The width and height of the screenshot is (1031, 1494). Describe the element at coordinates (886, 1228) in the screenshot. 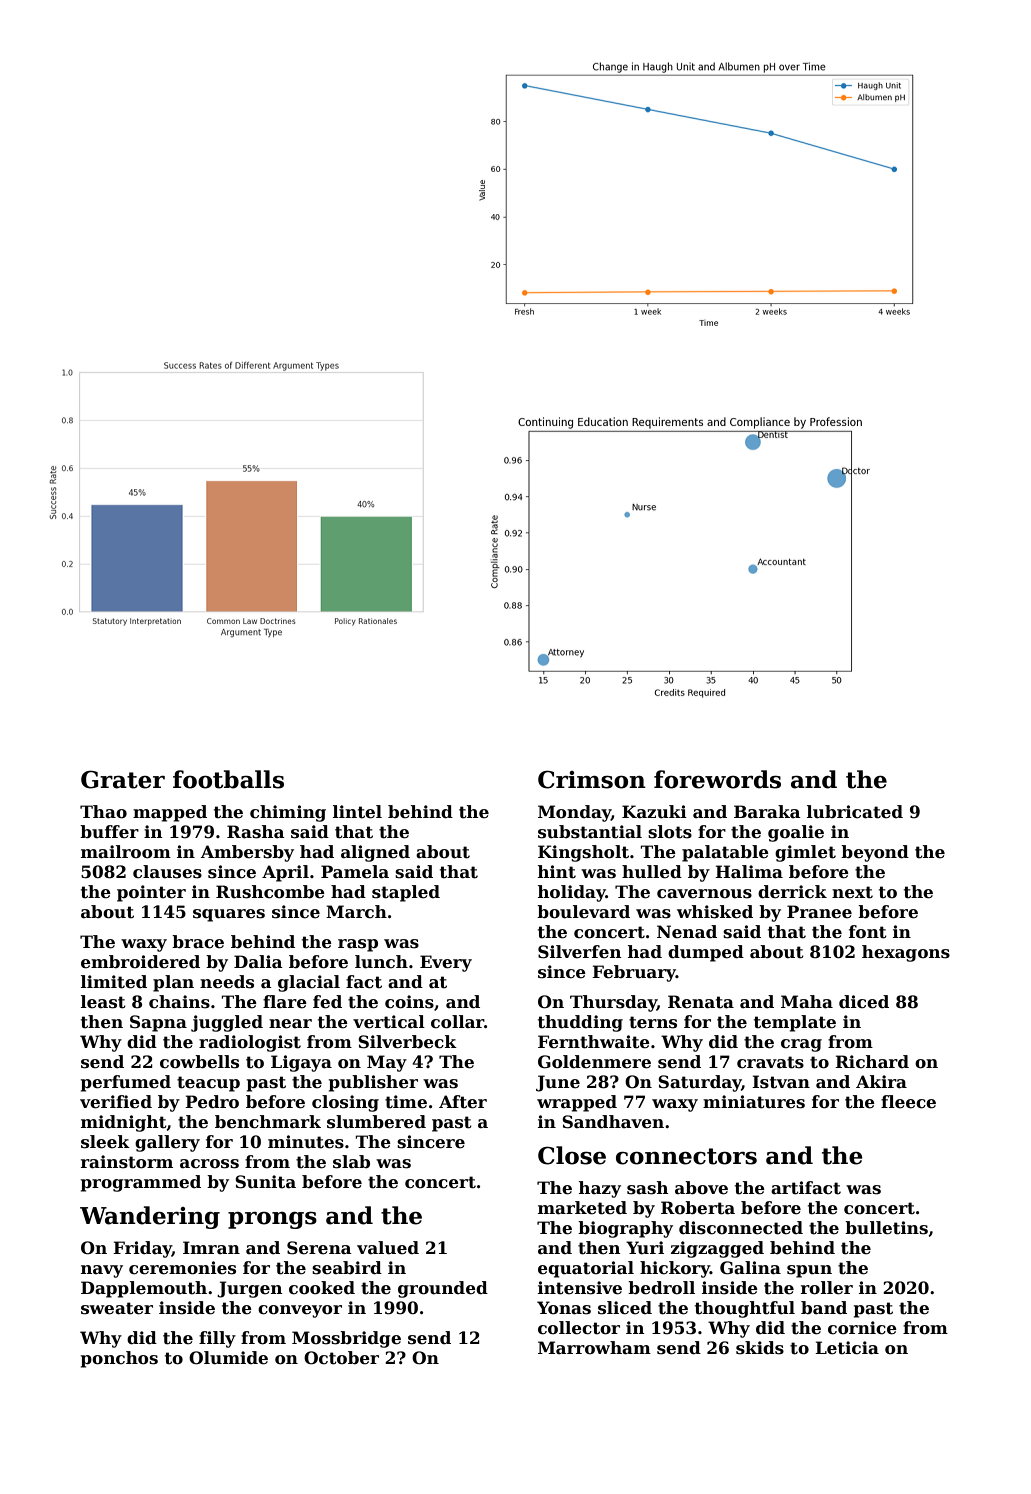

I see `bulletins` at that location.
